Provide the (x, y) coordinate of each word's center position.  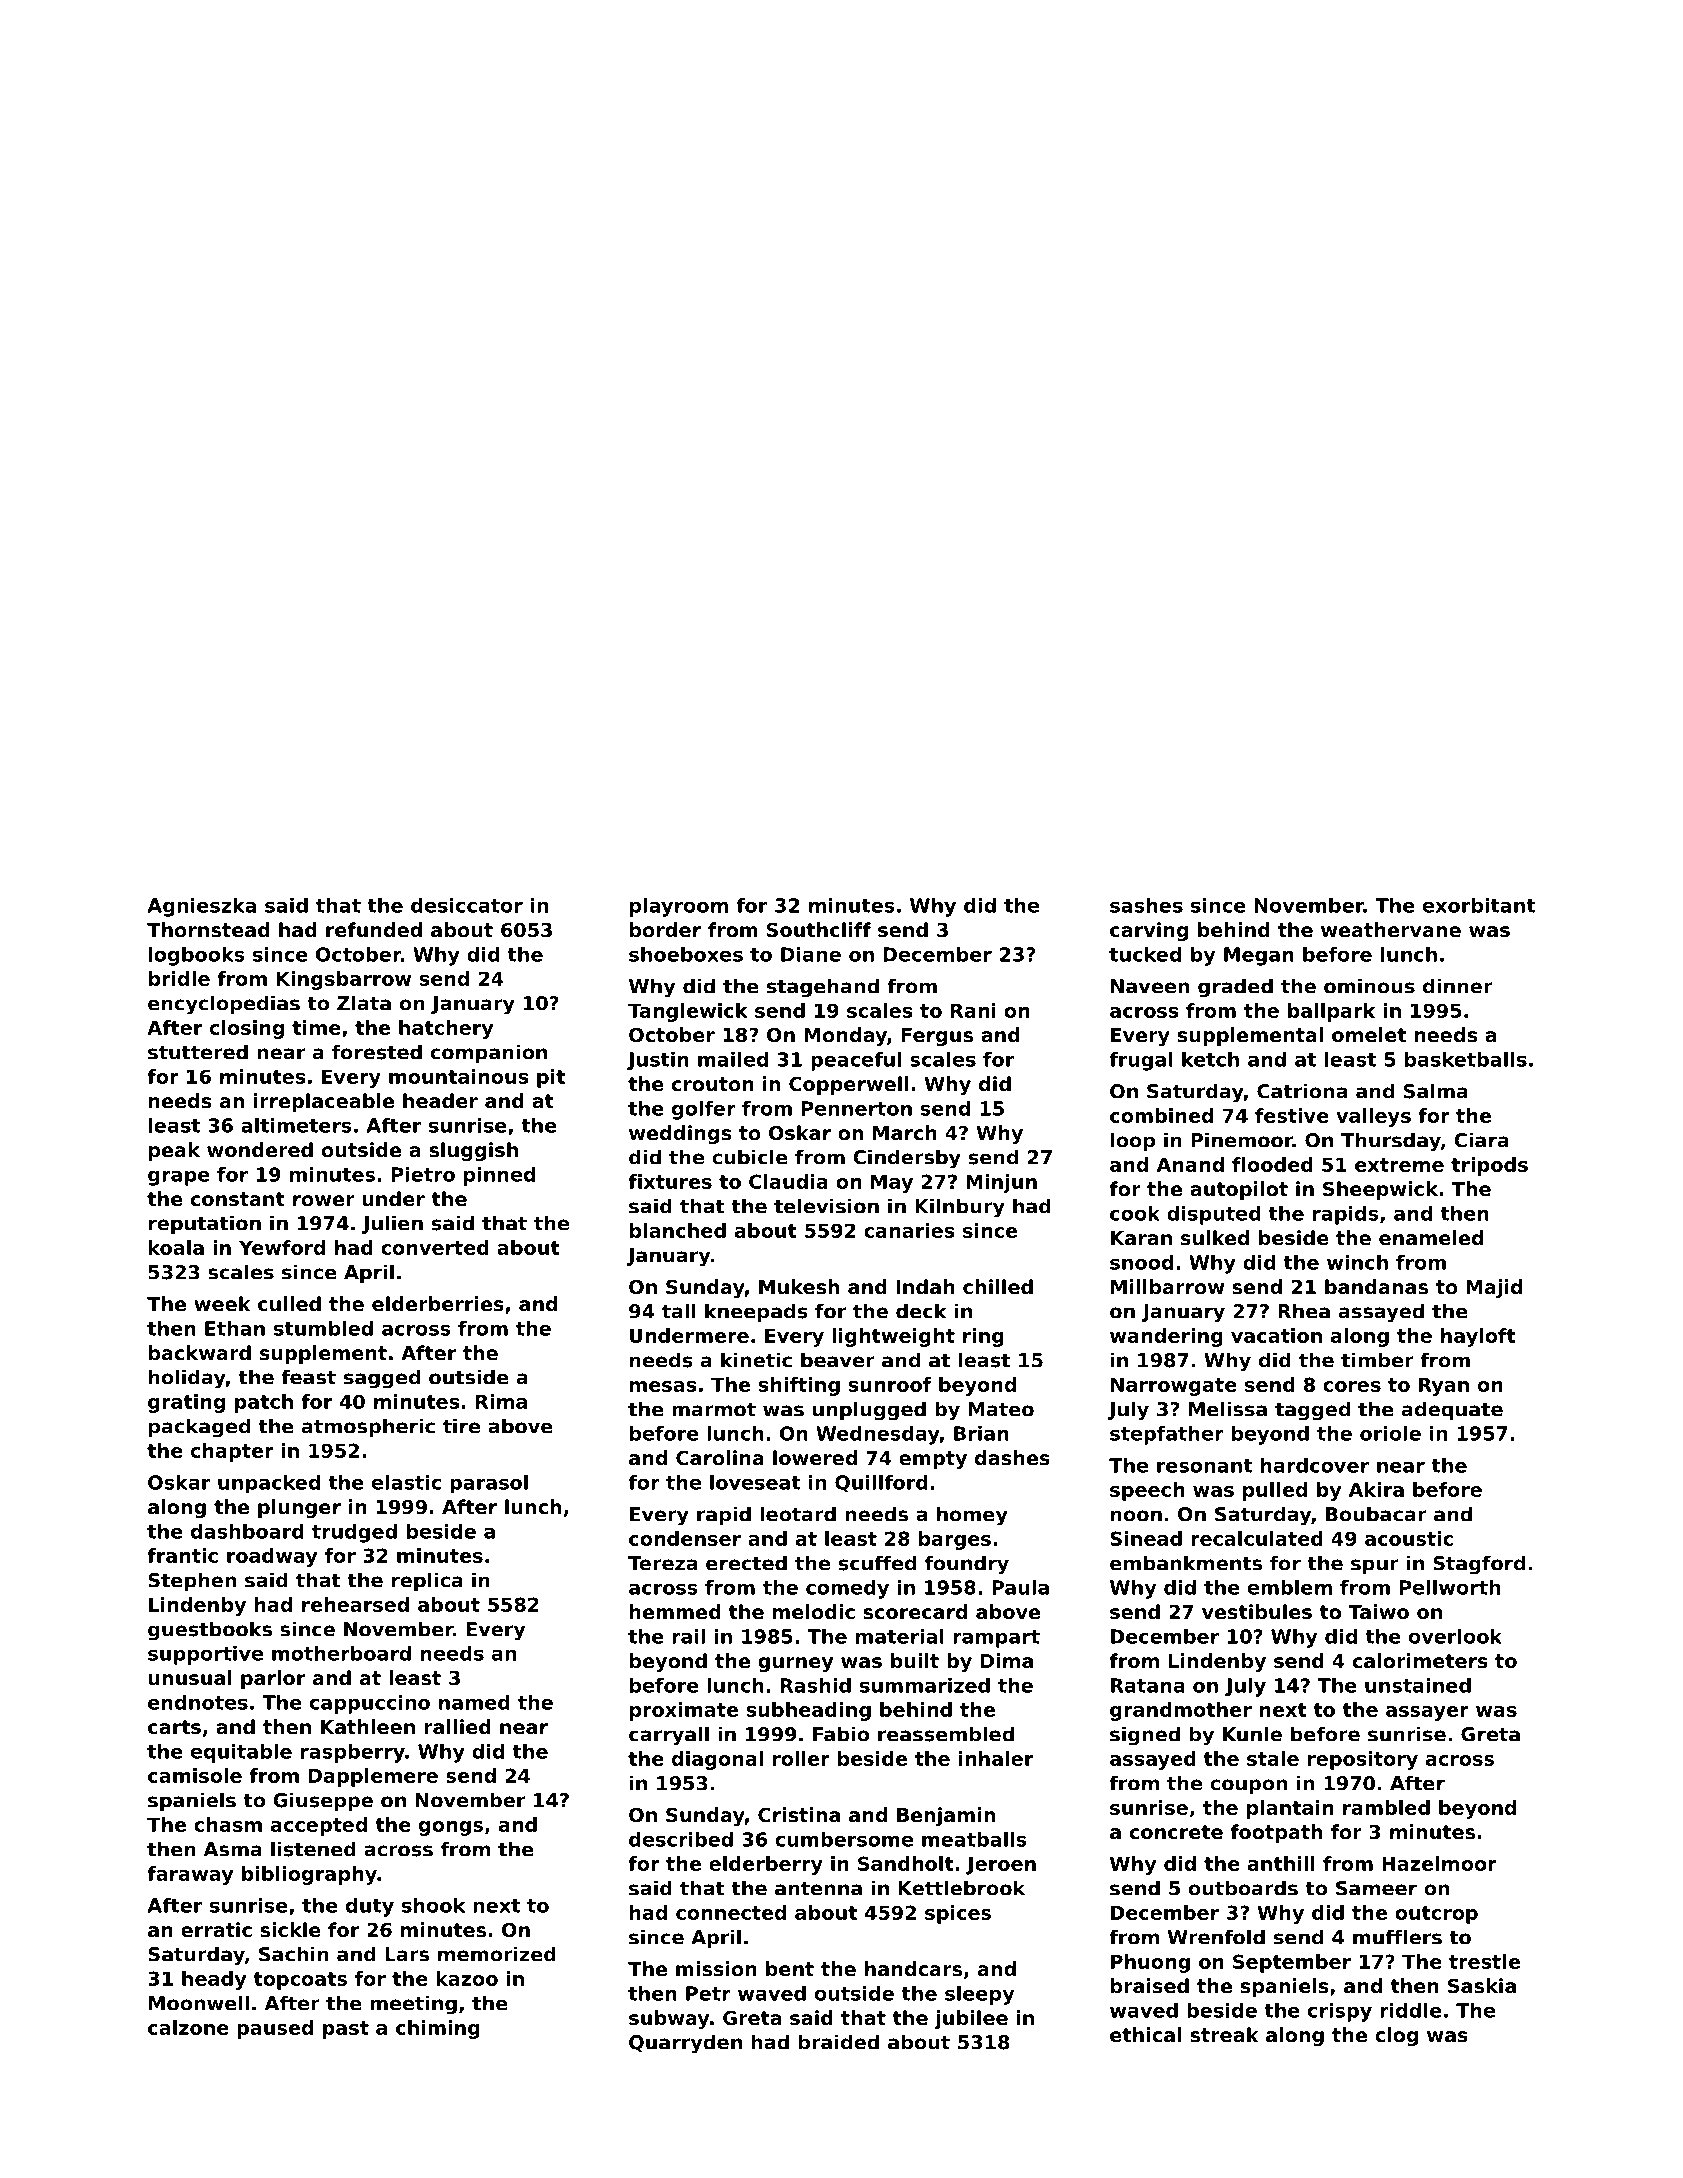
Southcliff (819, 930)
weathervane (1391, 929)
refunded (374, 929)
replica (427, 1582)
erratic (216, 1929)
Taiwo (1378, 1611)
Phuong (1150, 1963)
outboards (1243, 1888)
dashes (1012, 1458)
